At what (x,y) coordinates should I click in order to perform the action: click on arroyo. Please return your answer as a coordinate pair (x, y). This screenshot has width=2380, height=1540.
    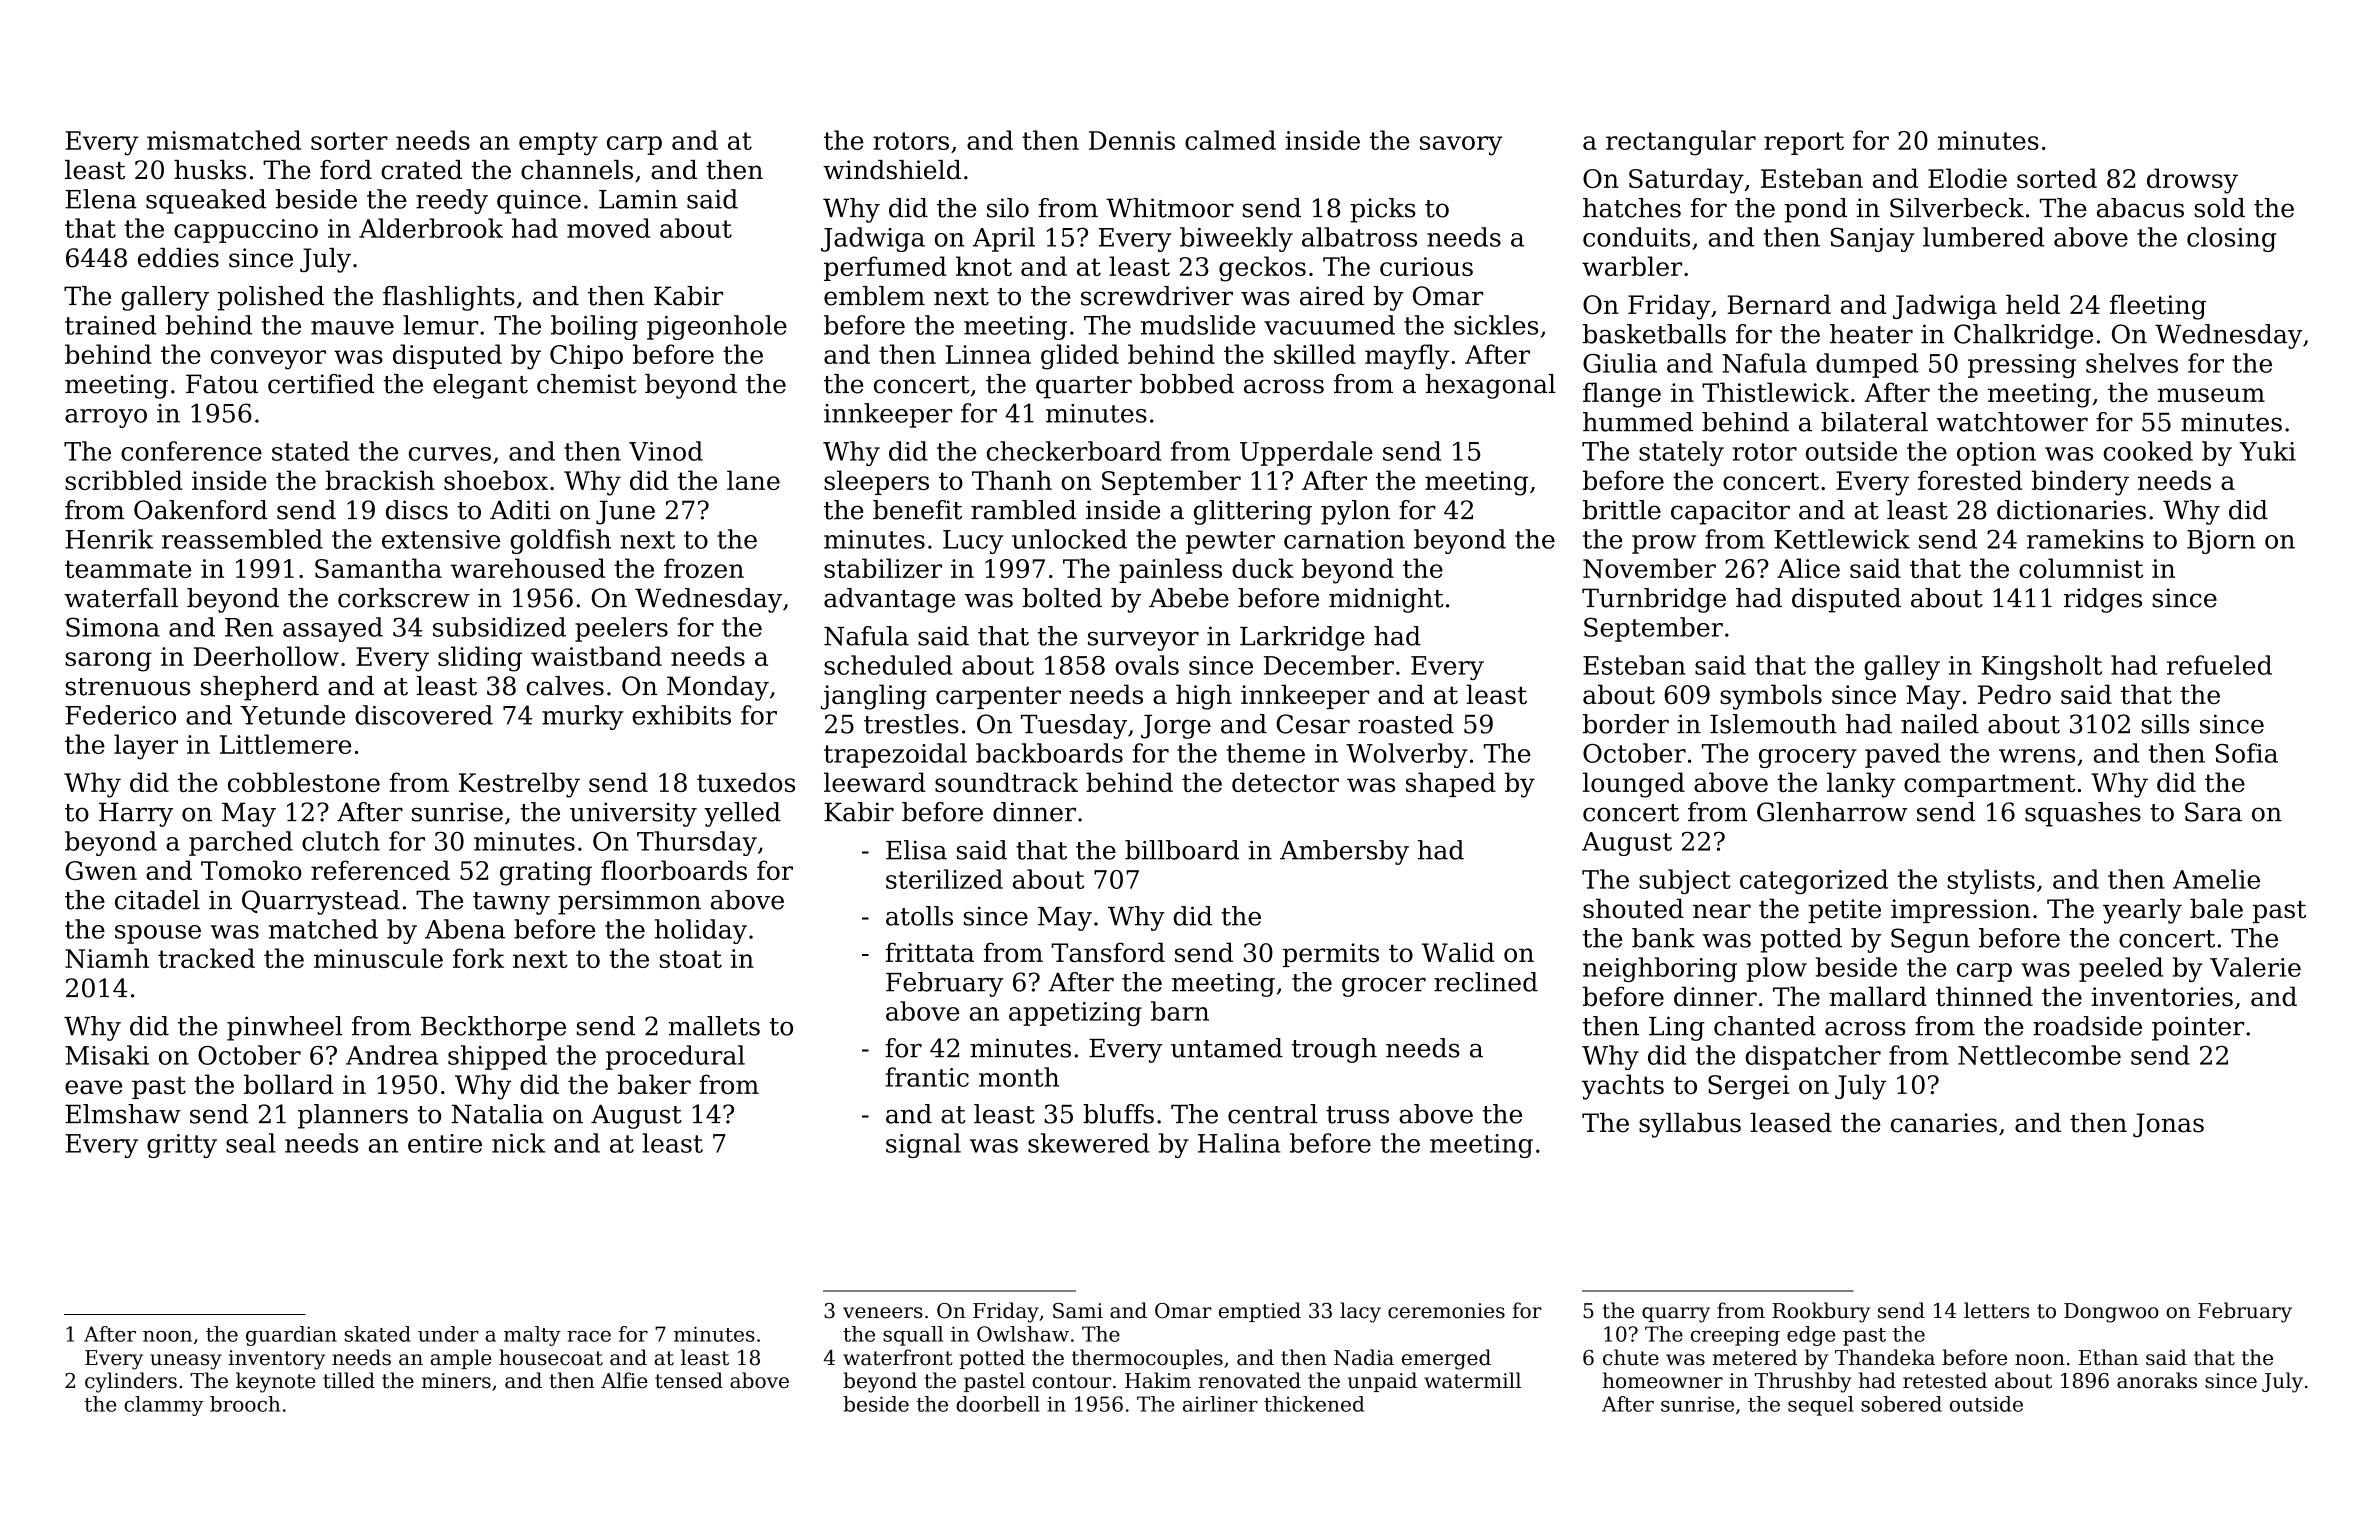
    Looking at the image, I should click on (106, 418).
